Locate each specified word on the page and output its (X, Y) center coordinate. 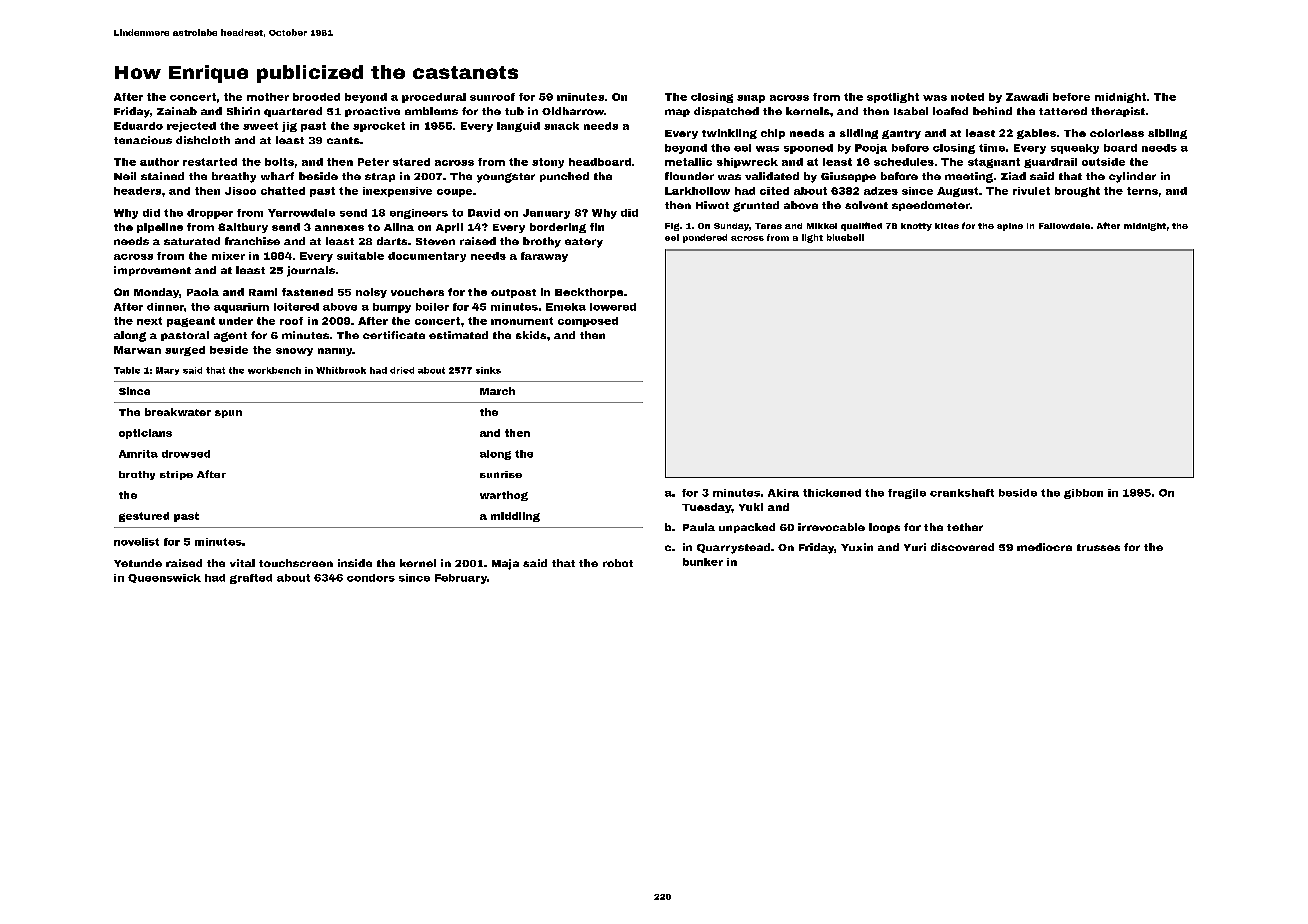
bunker (703, 562)
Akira (783, 493)
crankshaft (962, 493)
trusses (1098, 547)
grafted (251, 579)
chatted (283, 191)
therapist (1118, 112)
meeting (969, 177)
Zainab (177, 111)
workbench (274, 370)
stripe (176, 475)
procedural (434, 98)
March (497, 391)
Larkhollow (697, 191)
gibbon (1083, 494)
